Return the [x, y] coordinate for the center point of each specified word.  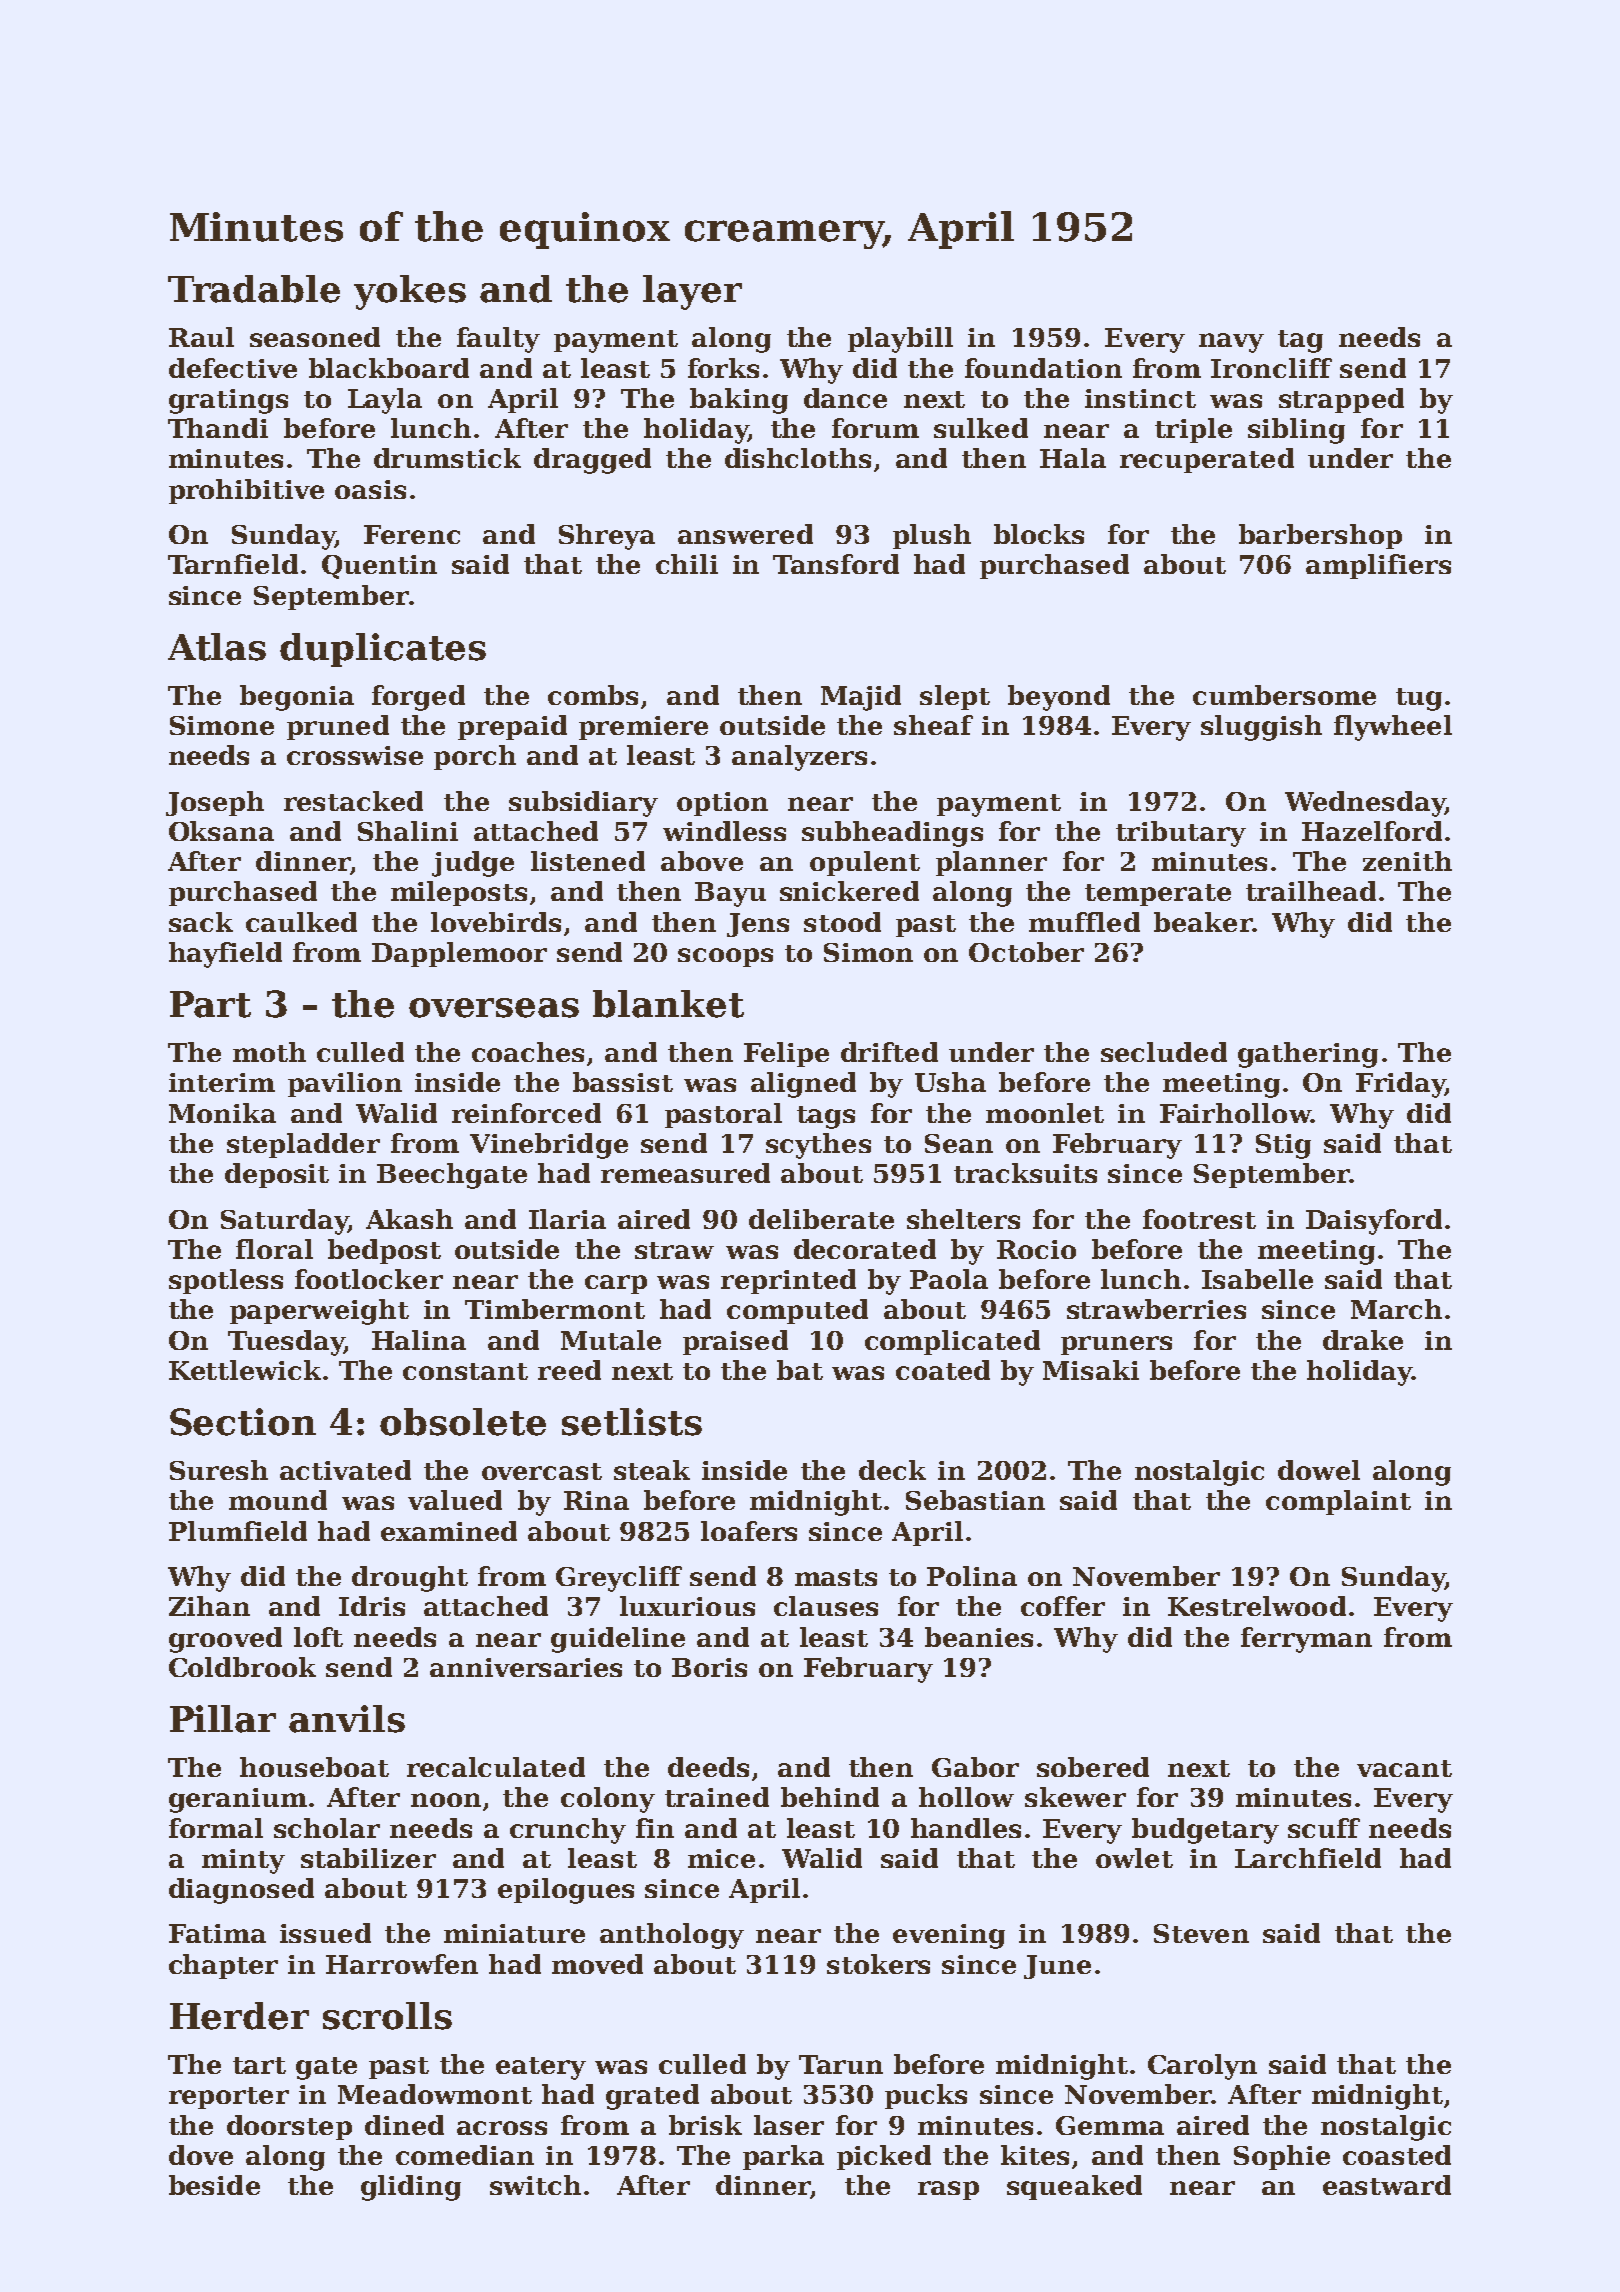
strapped [1341, 400]
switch [535, 2185]
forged [418, 698]
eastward [1387, 2185]
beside [214, 2185]
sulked [981, 428]
